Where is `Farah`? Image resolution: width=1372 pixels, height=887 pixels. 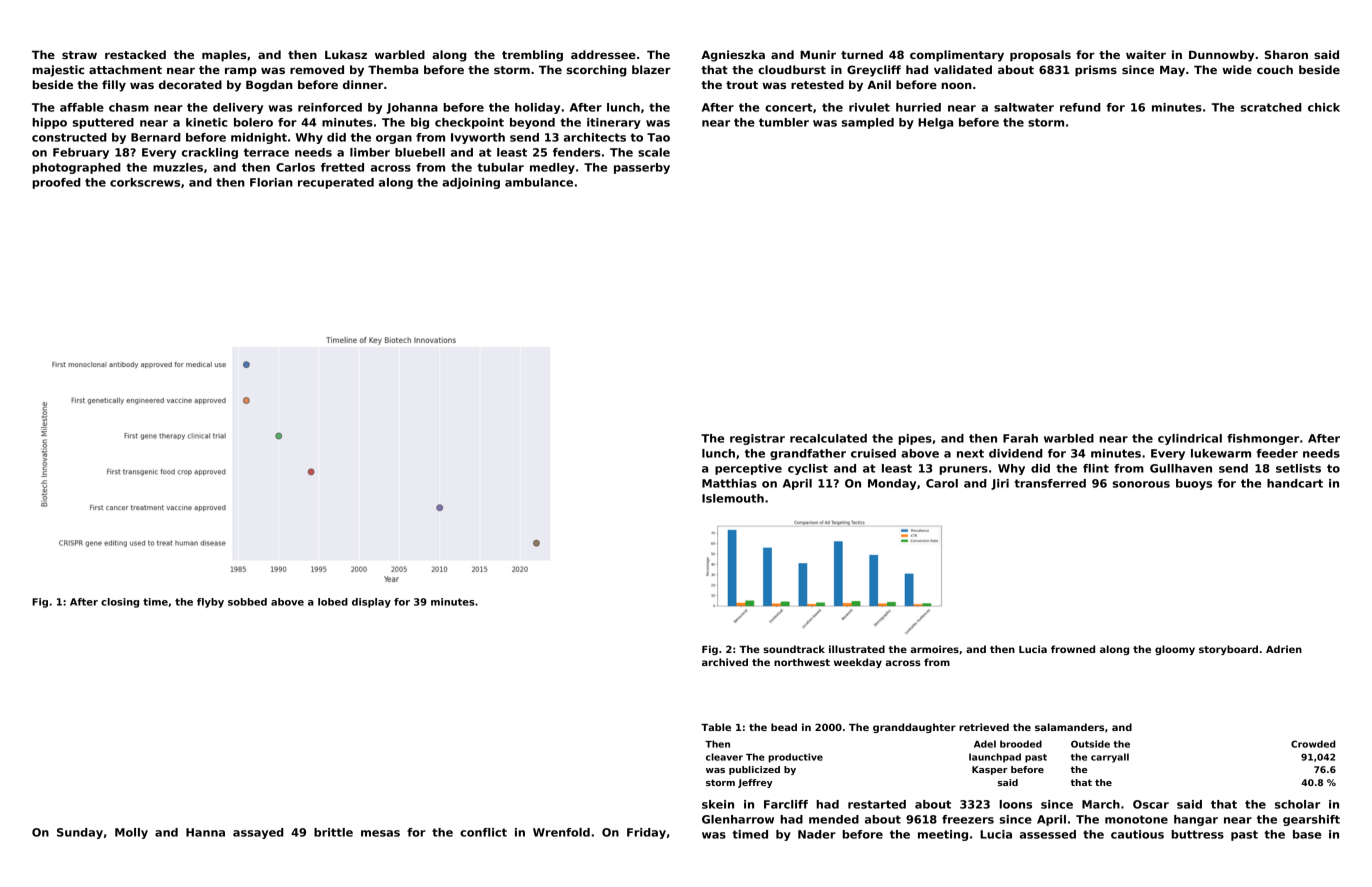
Farah is located at coordinates (1020, 438).
